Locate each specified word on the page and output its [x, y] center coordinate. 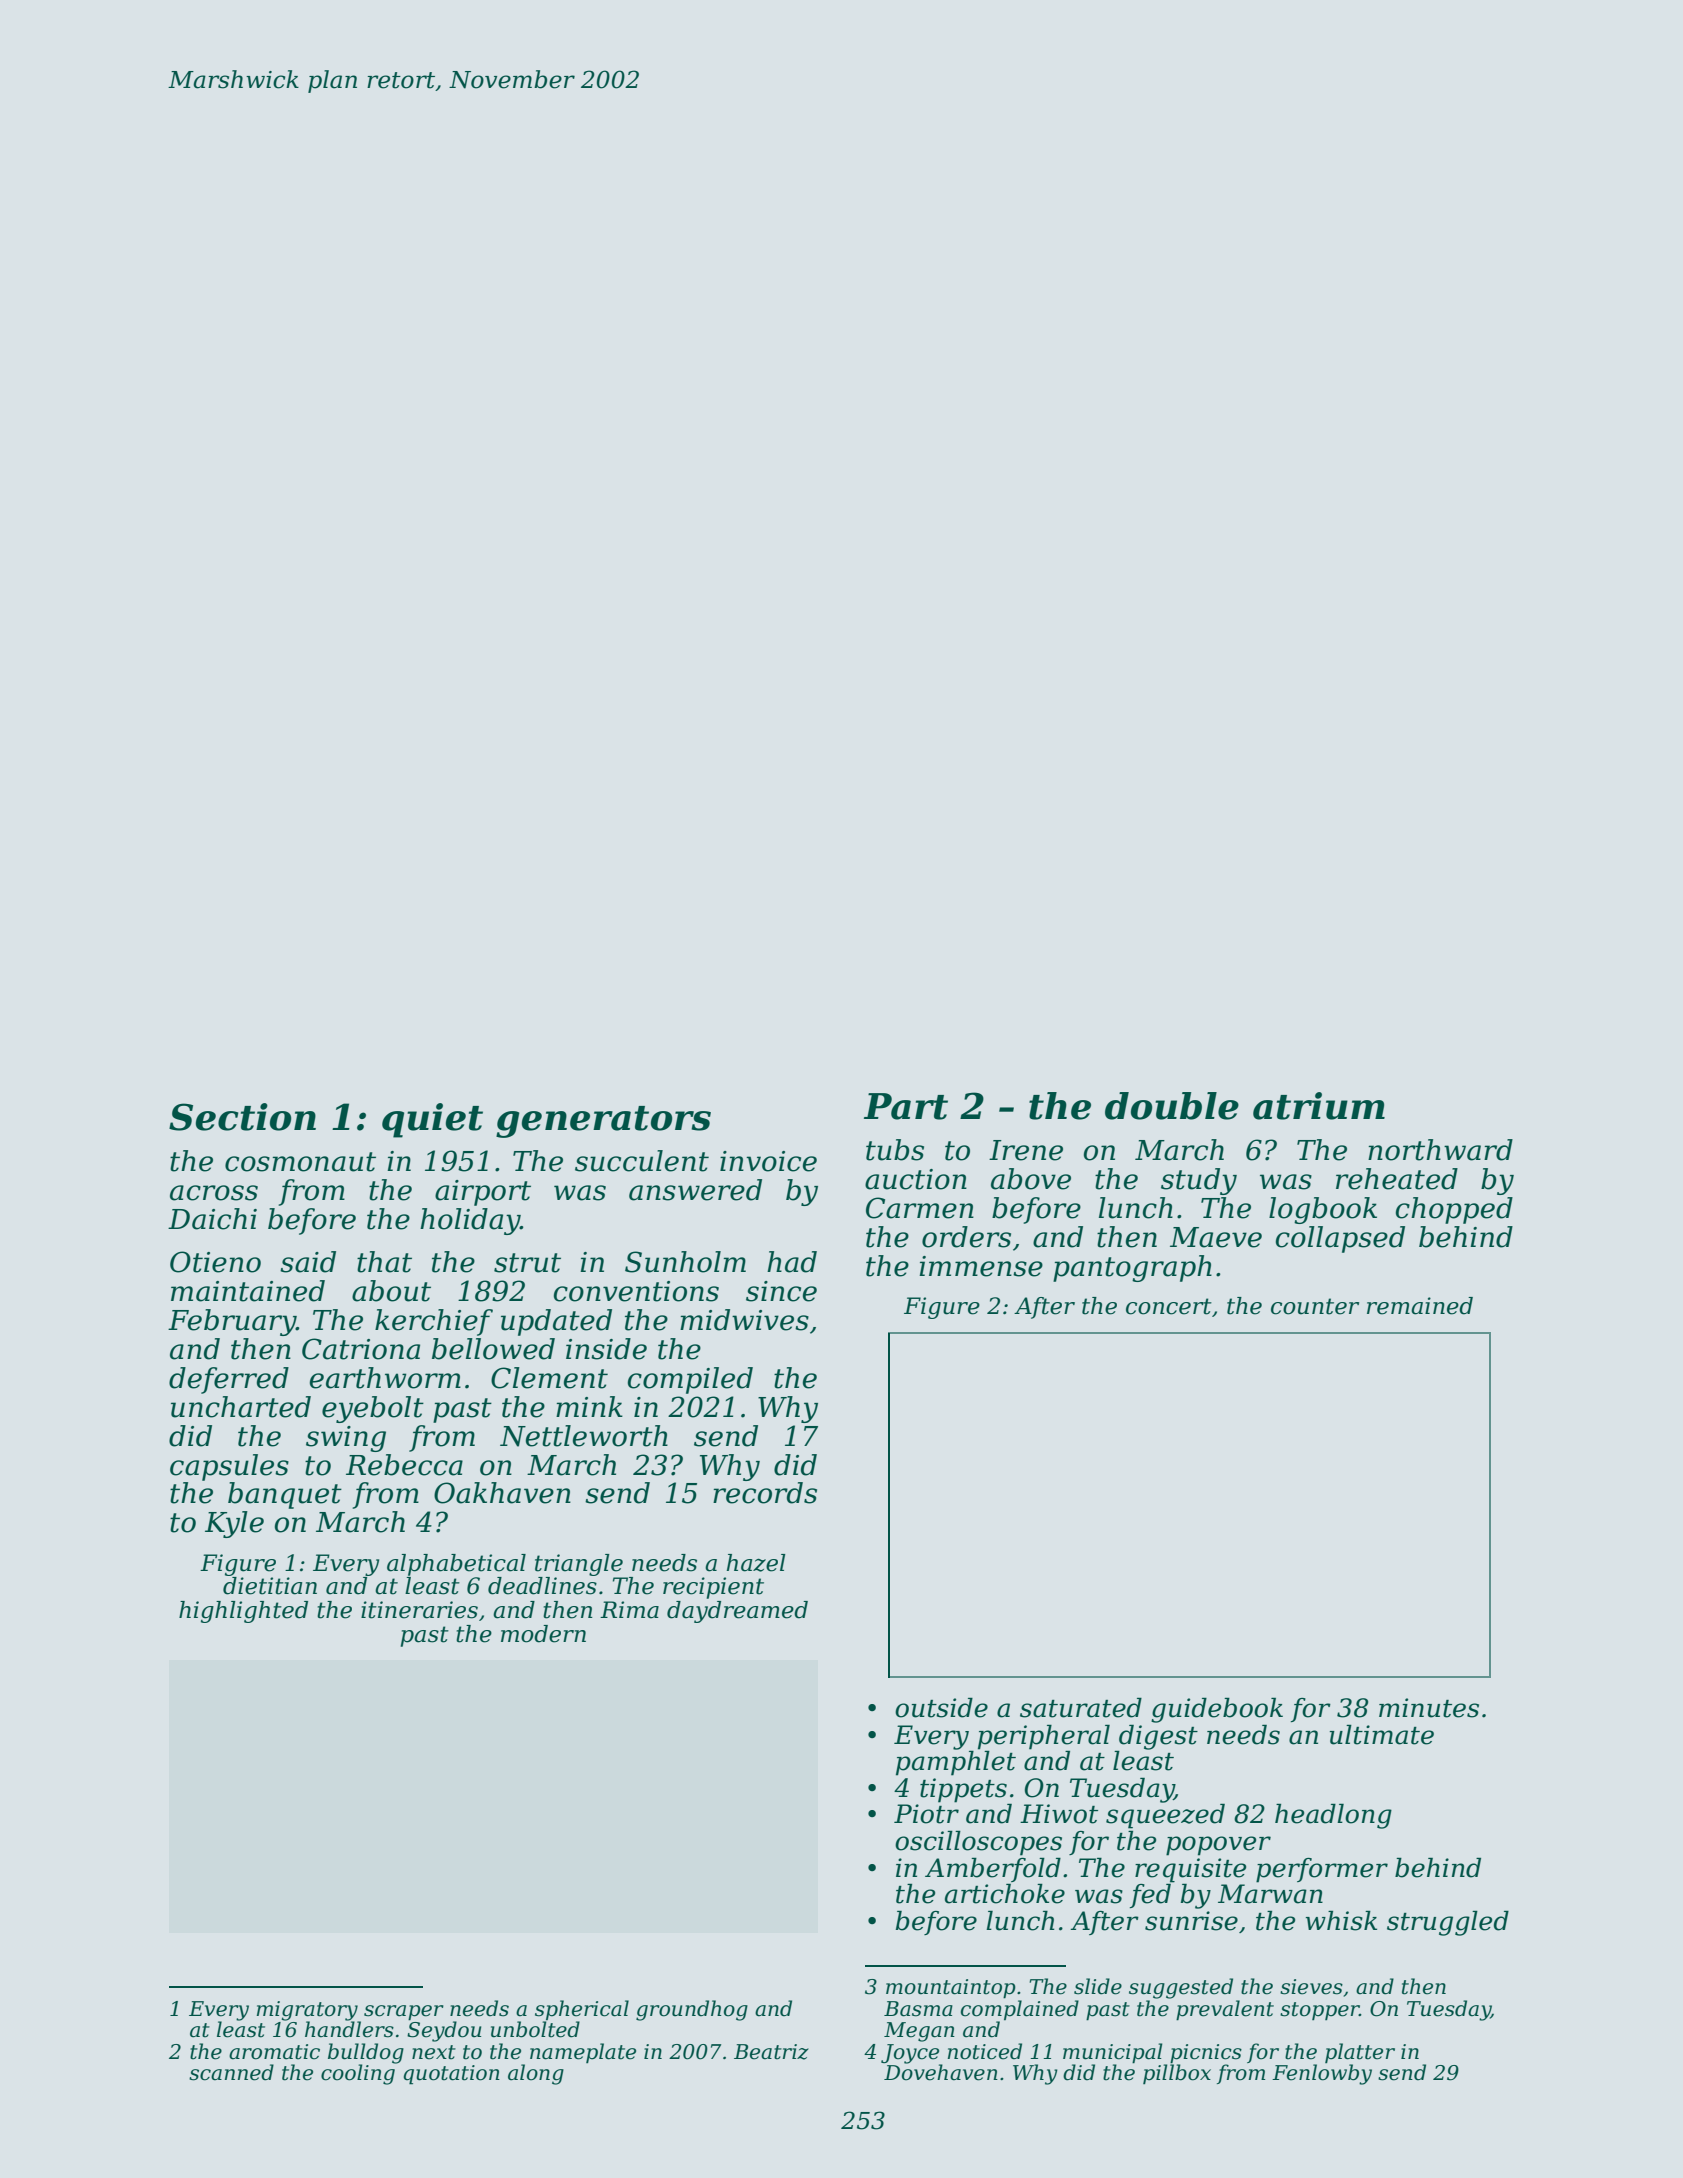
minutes [1429, 1708]
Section [242, 1117]
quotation [452, 2075]
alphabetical [456, 1565]
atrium [1319, 1106]
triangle [579, 1565]
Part [906, 1106]
